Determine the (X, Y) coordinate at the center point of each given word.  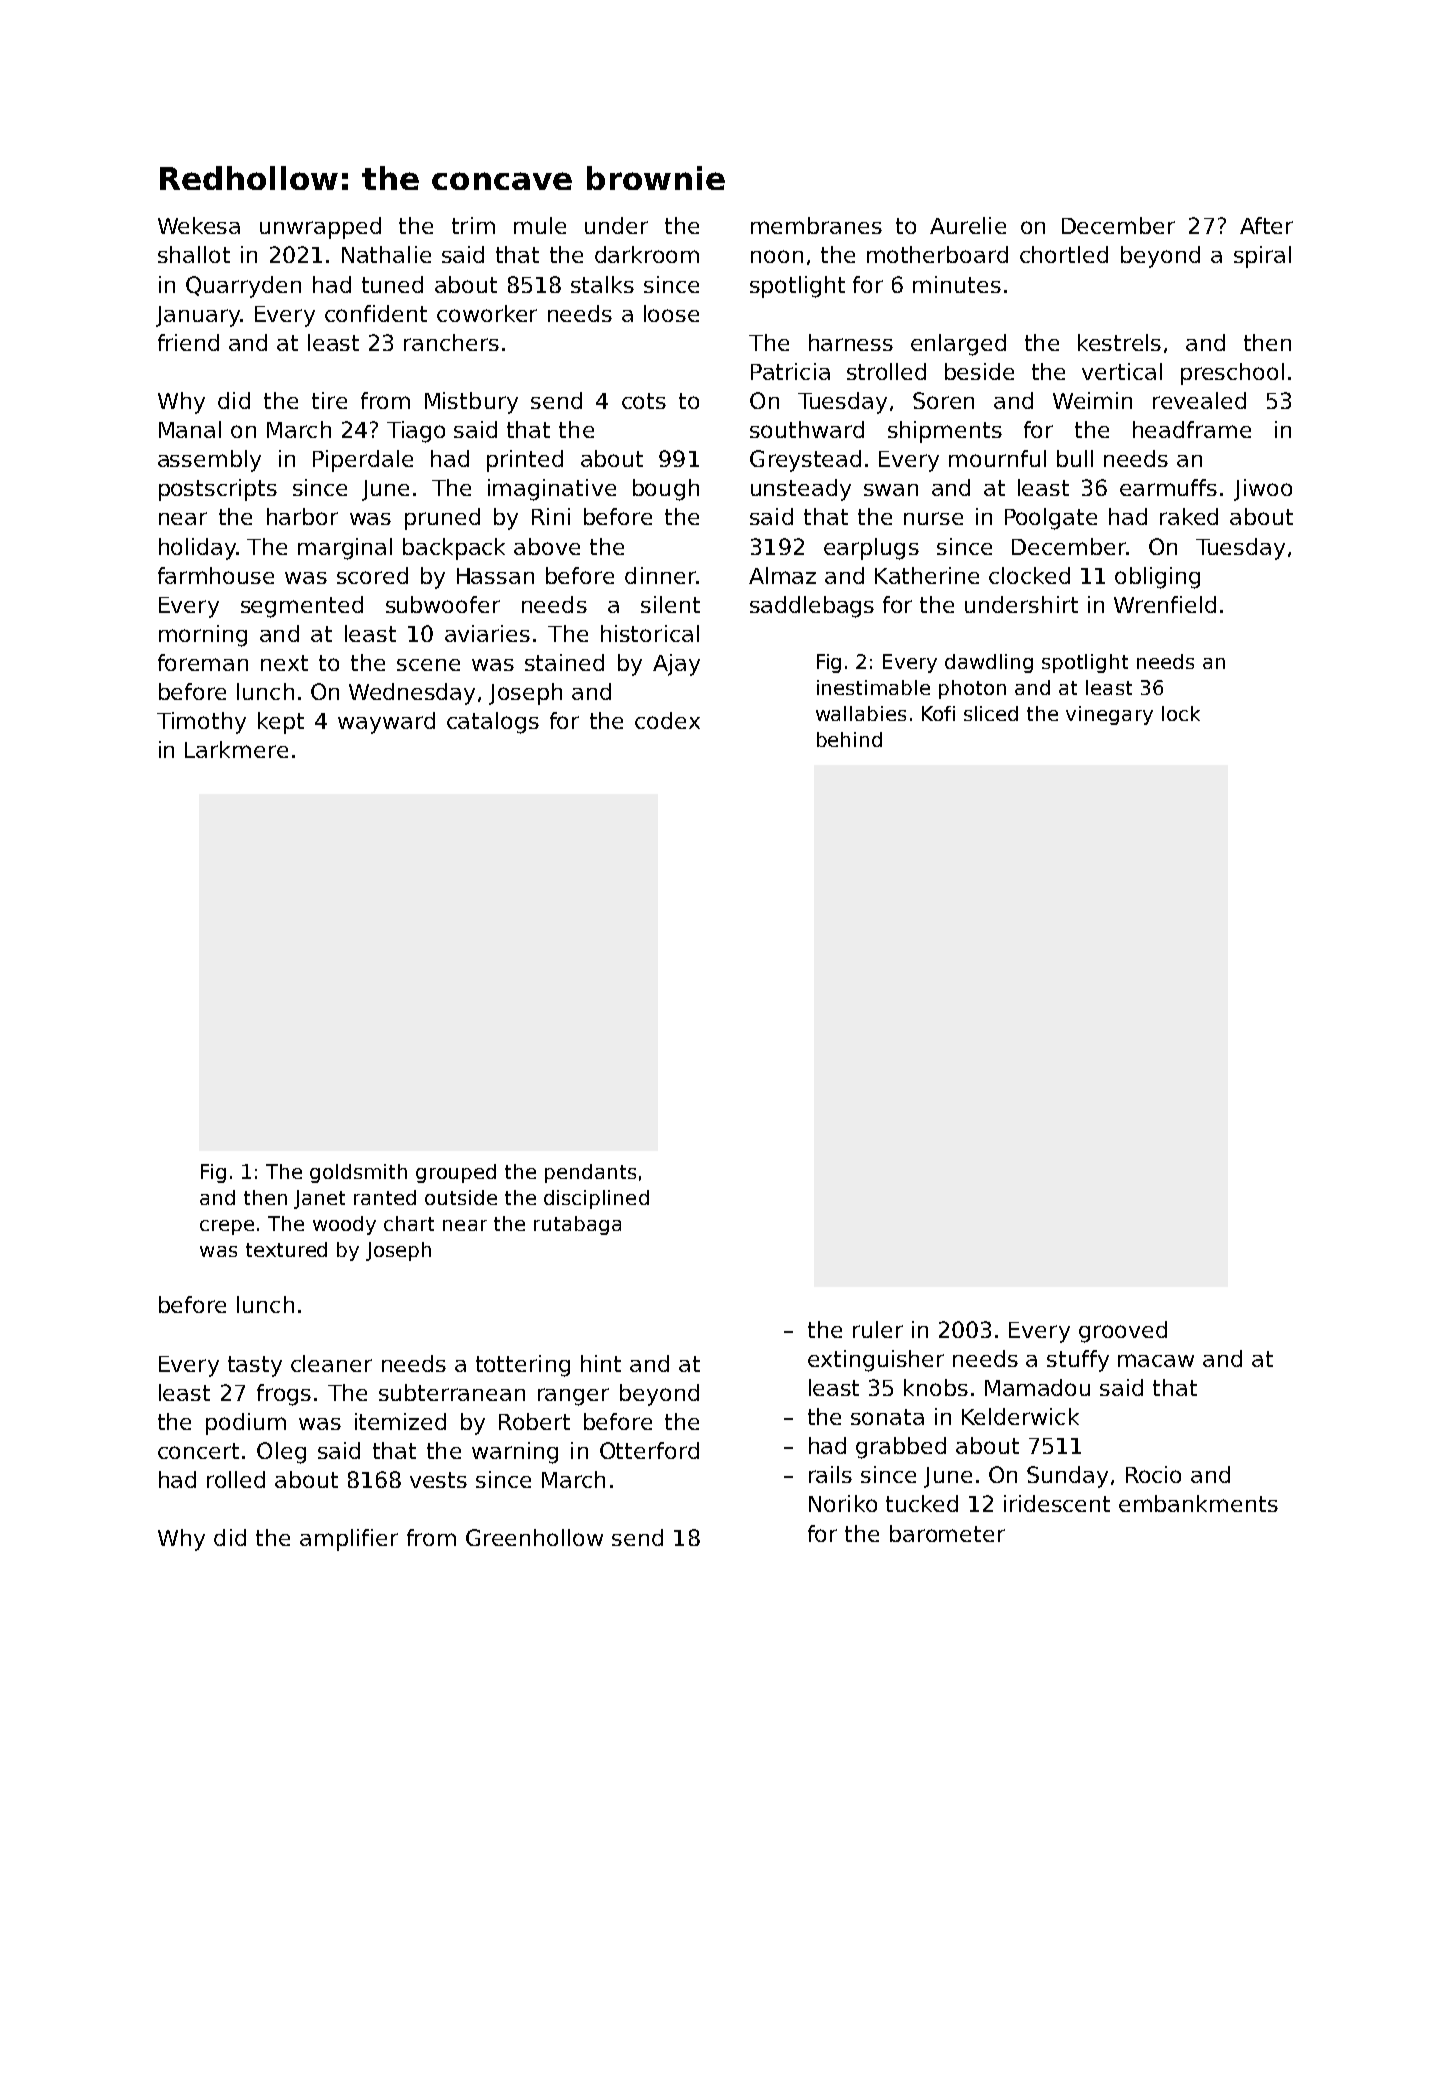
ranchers (451, 342)
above (547, 546)
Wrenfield (1165, 604)
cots (644, 401)
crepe (227, 1227)
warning (515, 1453)
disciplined (596, 1199)
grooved (1123, 1332)
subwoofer (443, 604)
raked (1189, 516)
